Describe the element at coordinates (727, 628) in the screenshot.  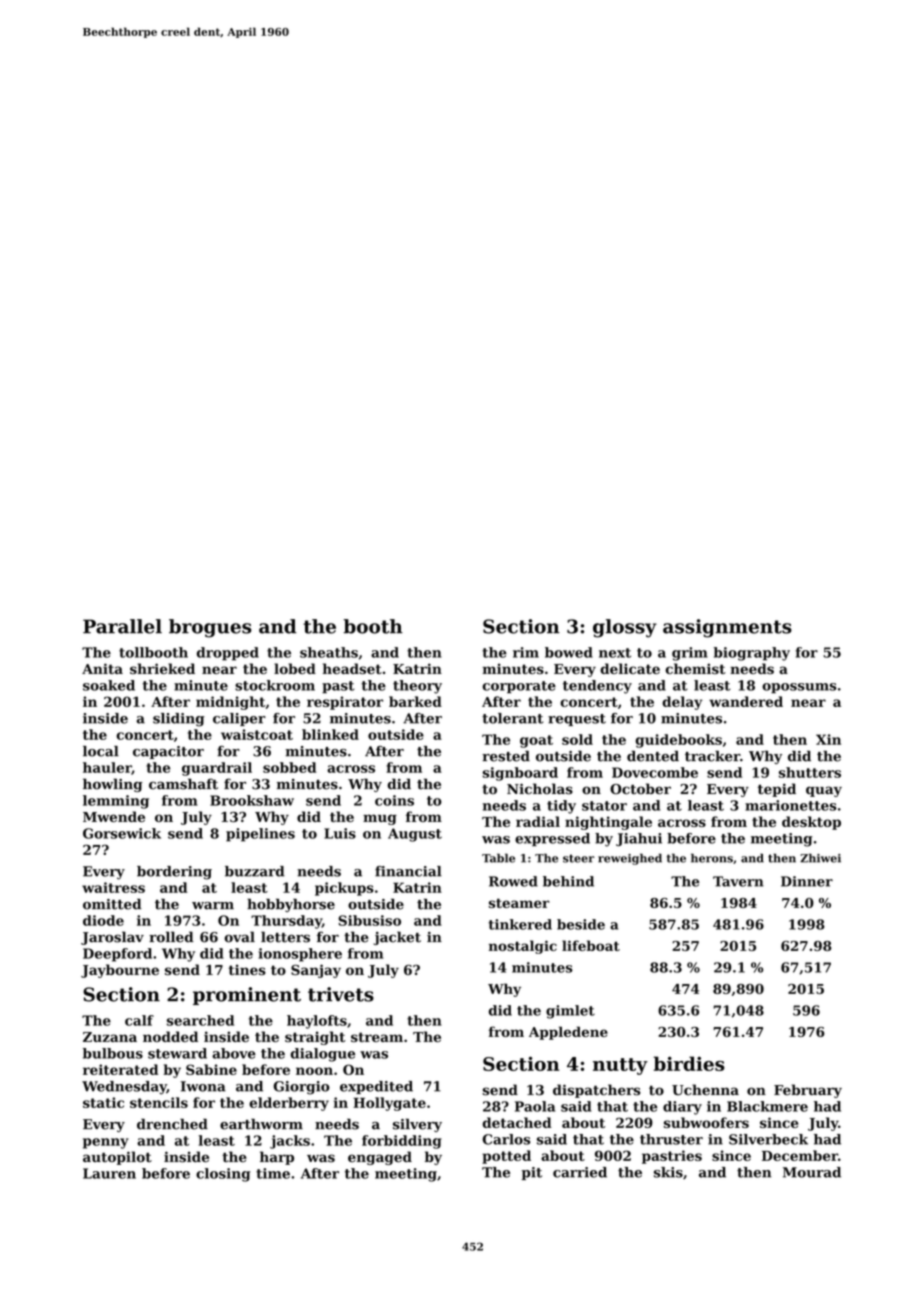
I see `assignments` at that location.
